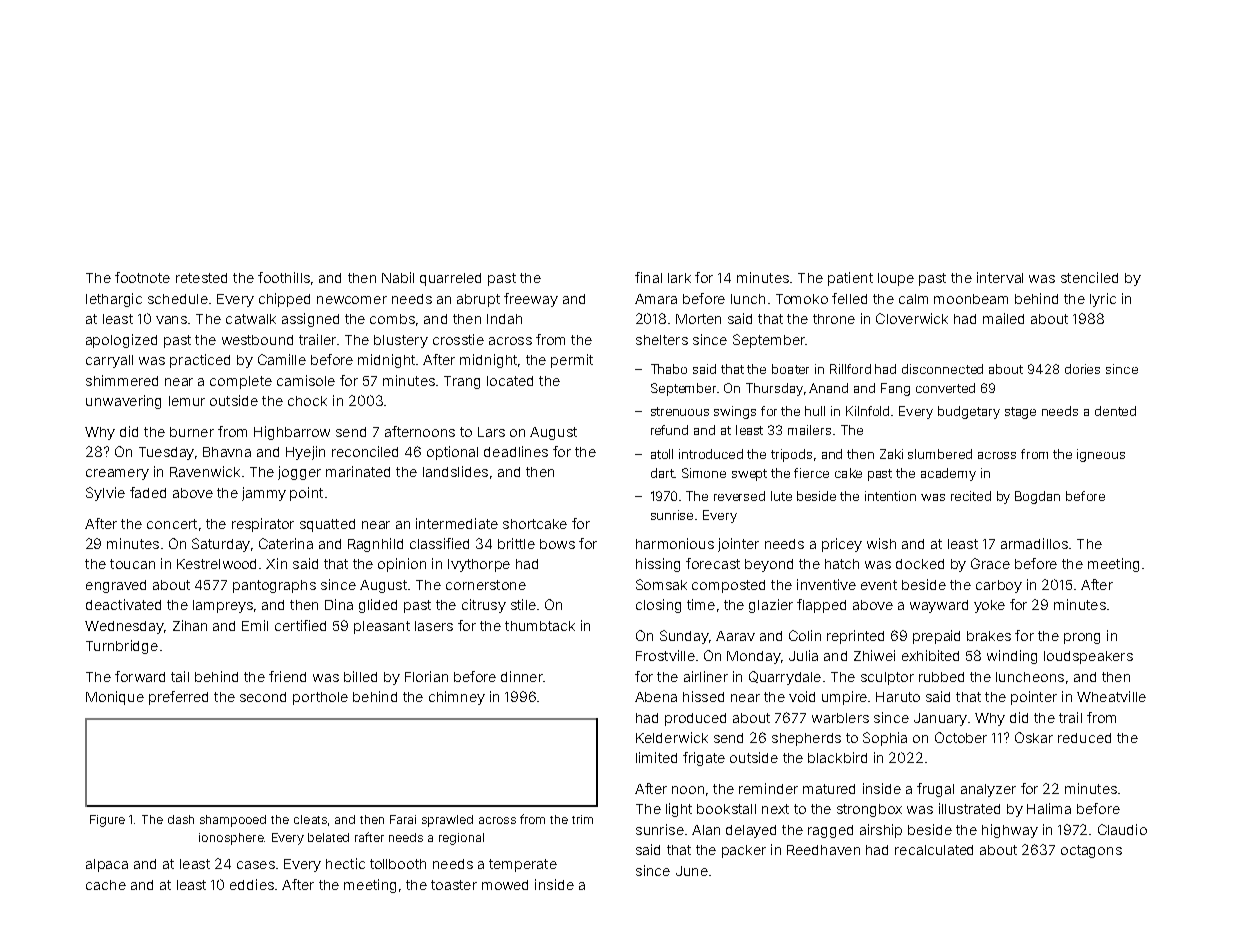 This document has height=952, width=1233. What do you see at coordinates (522, 676) in the document?
I see `dinner` at bounding box center [522, 676].
